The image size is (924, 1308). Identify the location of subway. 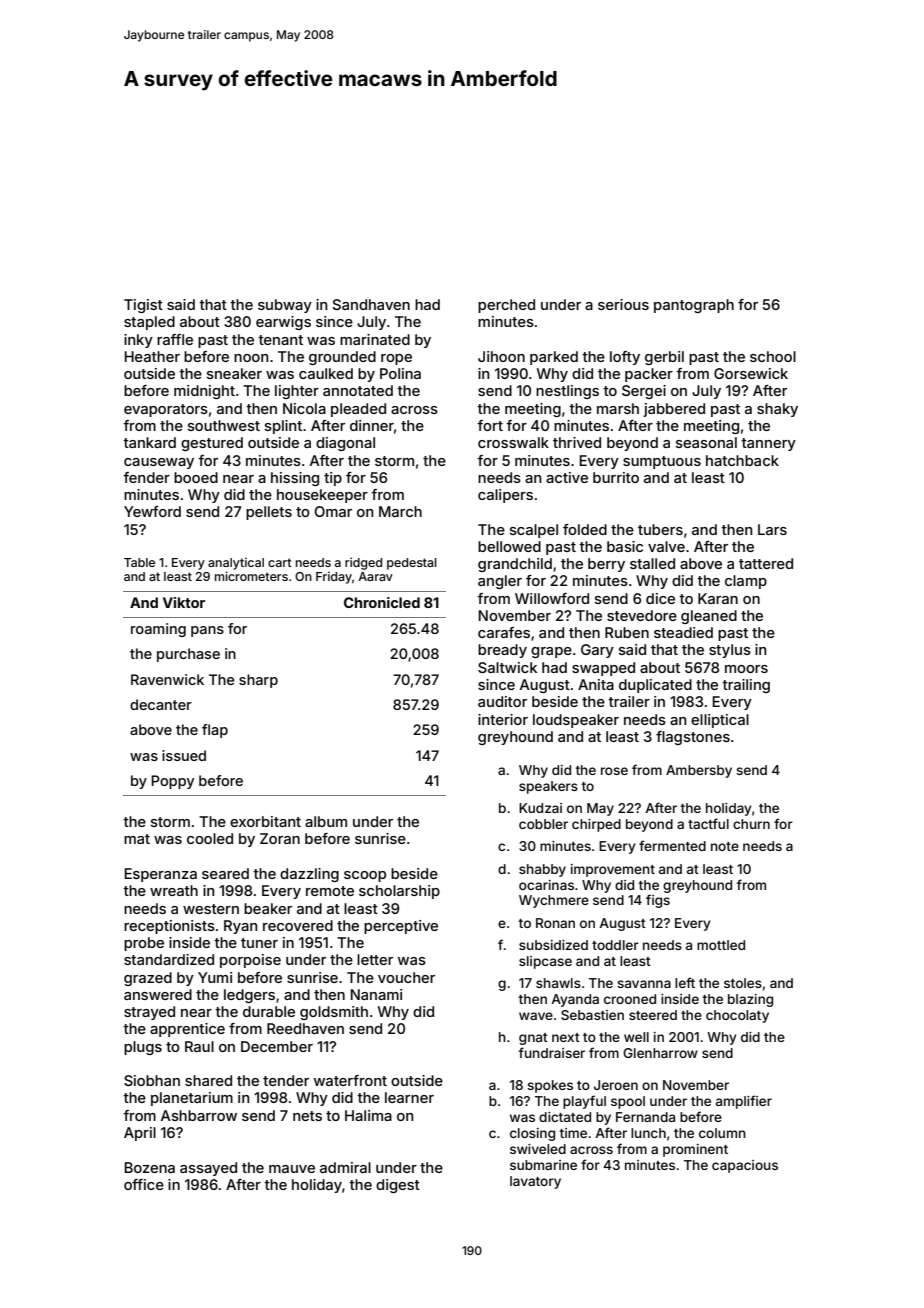
(285, 306).
